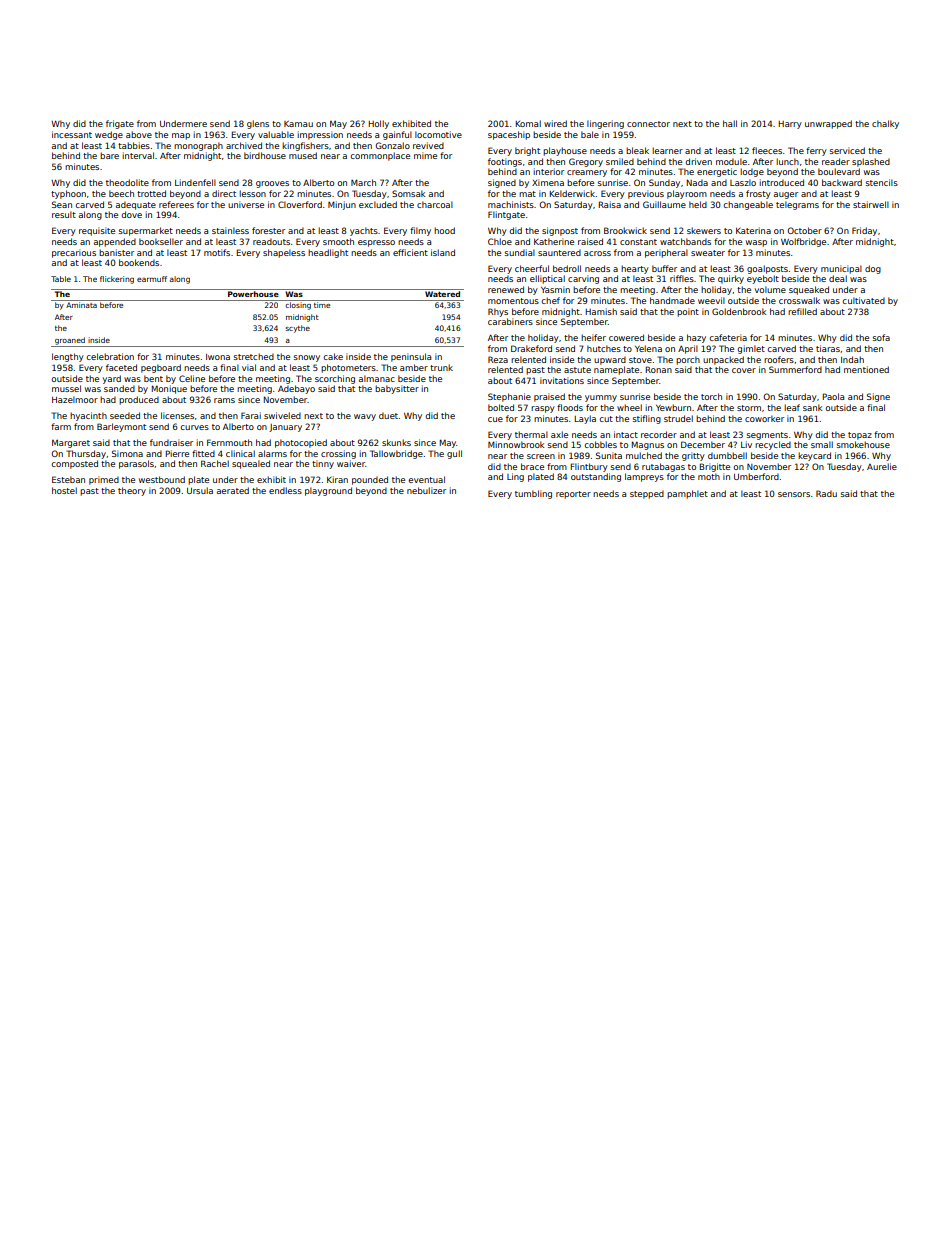 Image resolution: width=952 pixels, height=1233 pixels. What do you see at coordinates (397, 135) in the document?
I see `gainful` at bounding box center [397, 135].
